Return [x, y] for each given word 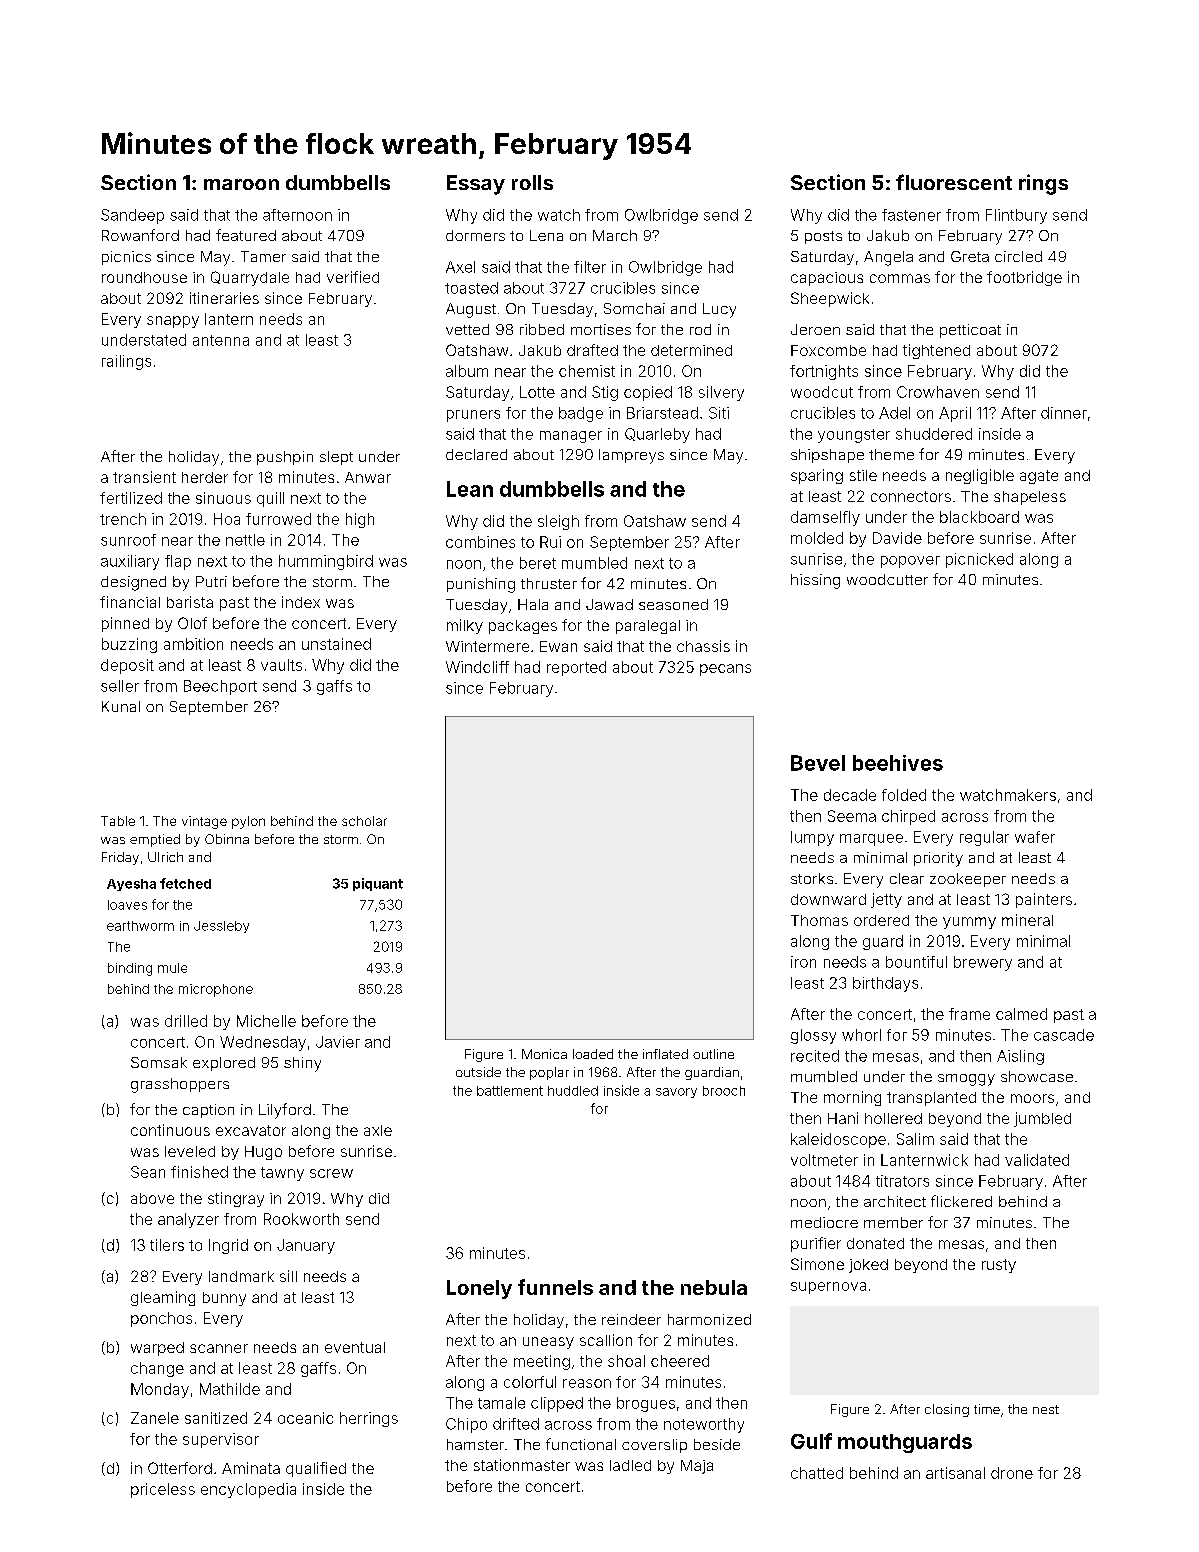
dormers [475, 235]
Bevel [818, 763]
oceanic [305, 1418]
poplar [549, 1073]
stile [863, 475]
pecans [725, 670]
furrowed [278, 519]
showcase [1037, 1076]
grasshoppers [180, 1085]
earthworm [140, 926]
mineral [1027, 920]
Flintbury [1016, 216]
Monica [544, 1054]
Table [118, 821]
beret [538, 563]
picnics [126, 258]
